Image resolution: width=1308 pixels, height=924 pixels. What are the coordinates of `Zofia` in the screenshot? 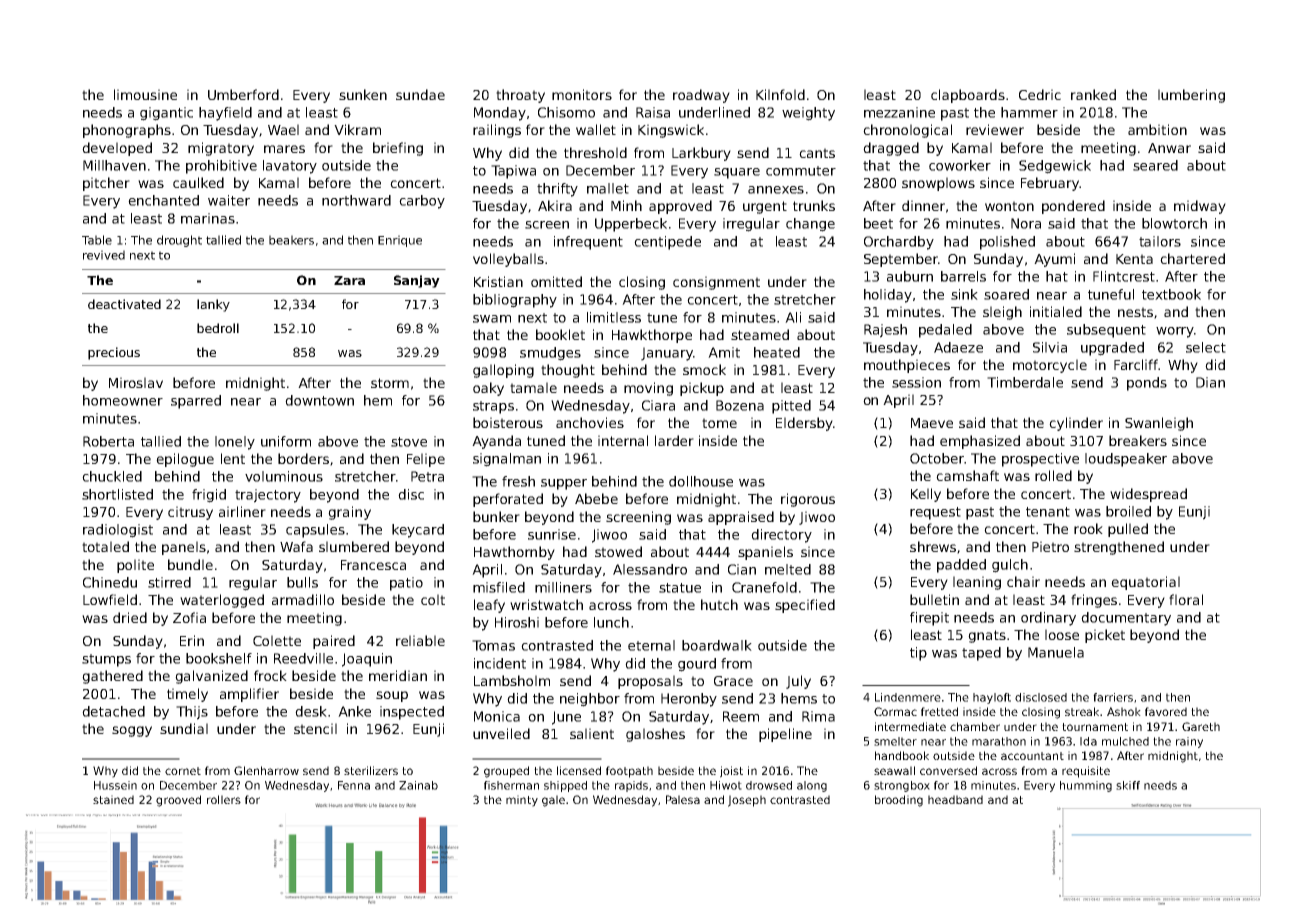 It's located at (189, 617).
